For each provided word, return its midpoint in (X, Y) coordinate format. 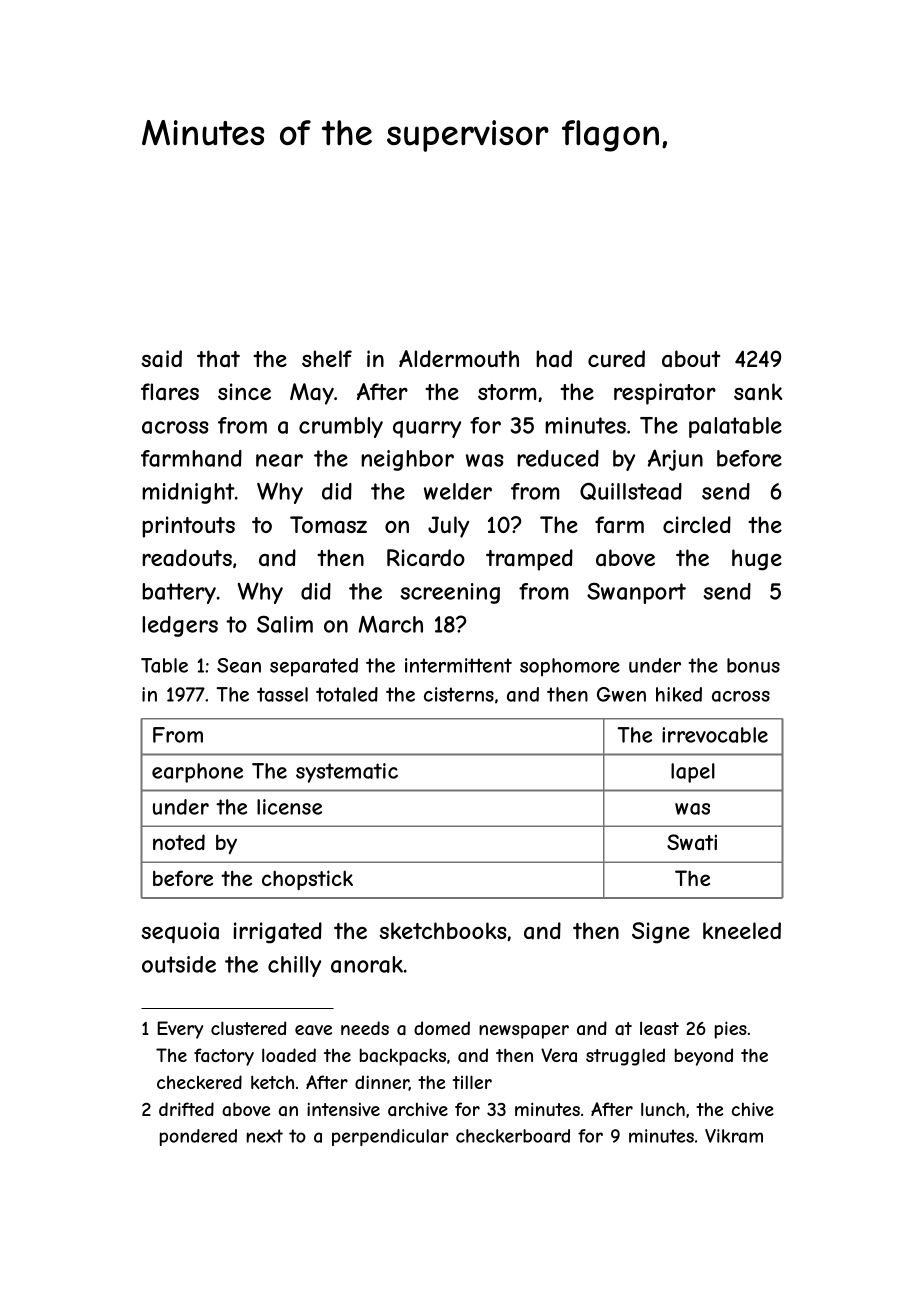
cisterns (459, 694)
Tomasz (328, 525)
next (265, 1136)
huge (757, 560)
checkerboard (513, 1136)
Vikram (734, 1136)
